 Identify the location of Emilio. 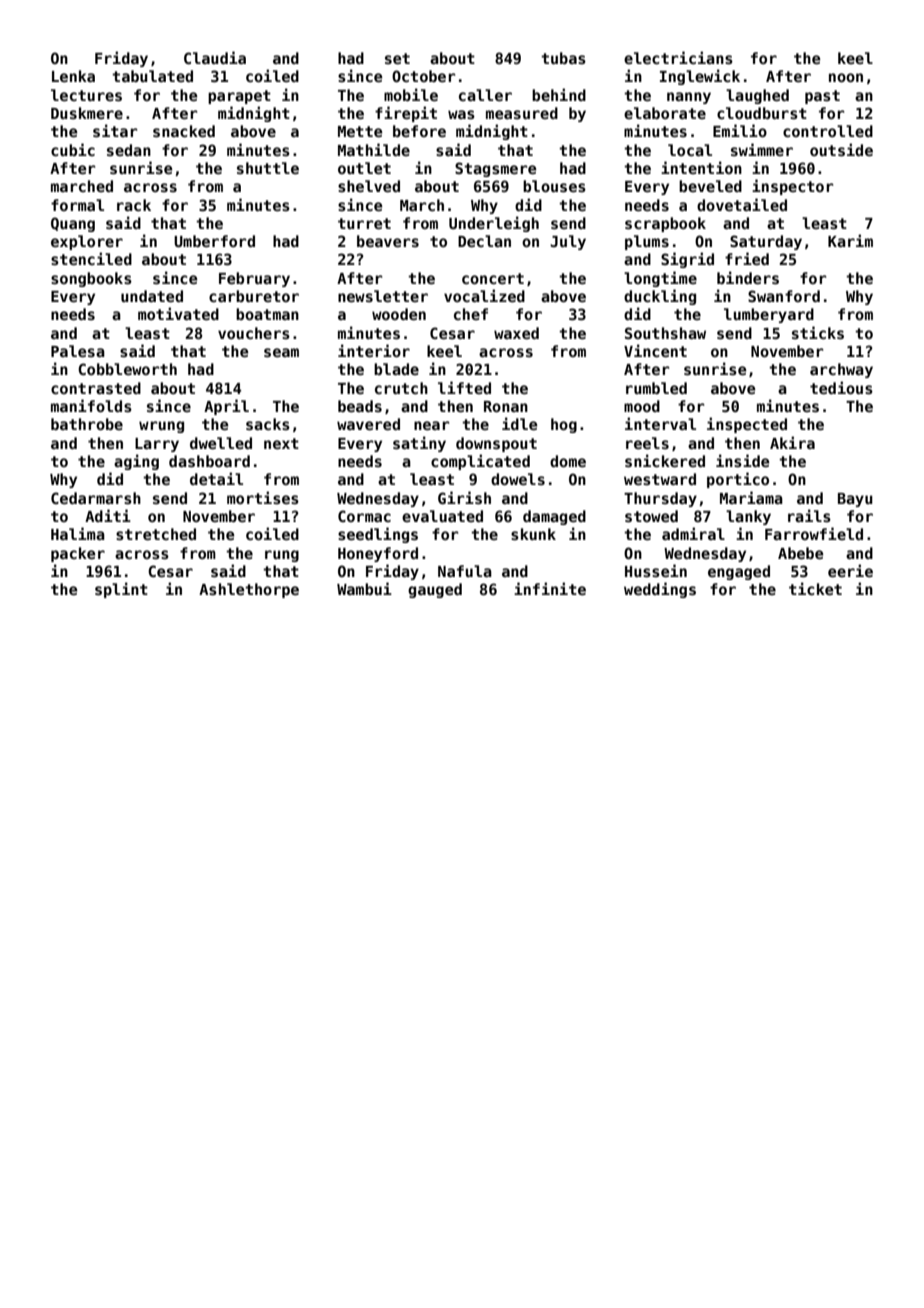
(740, 130).
